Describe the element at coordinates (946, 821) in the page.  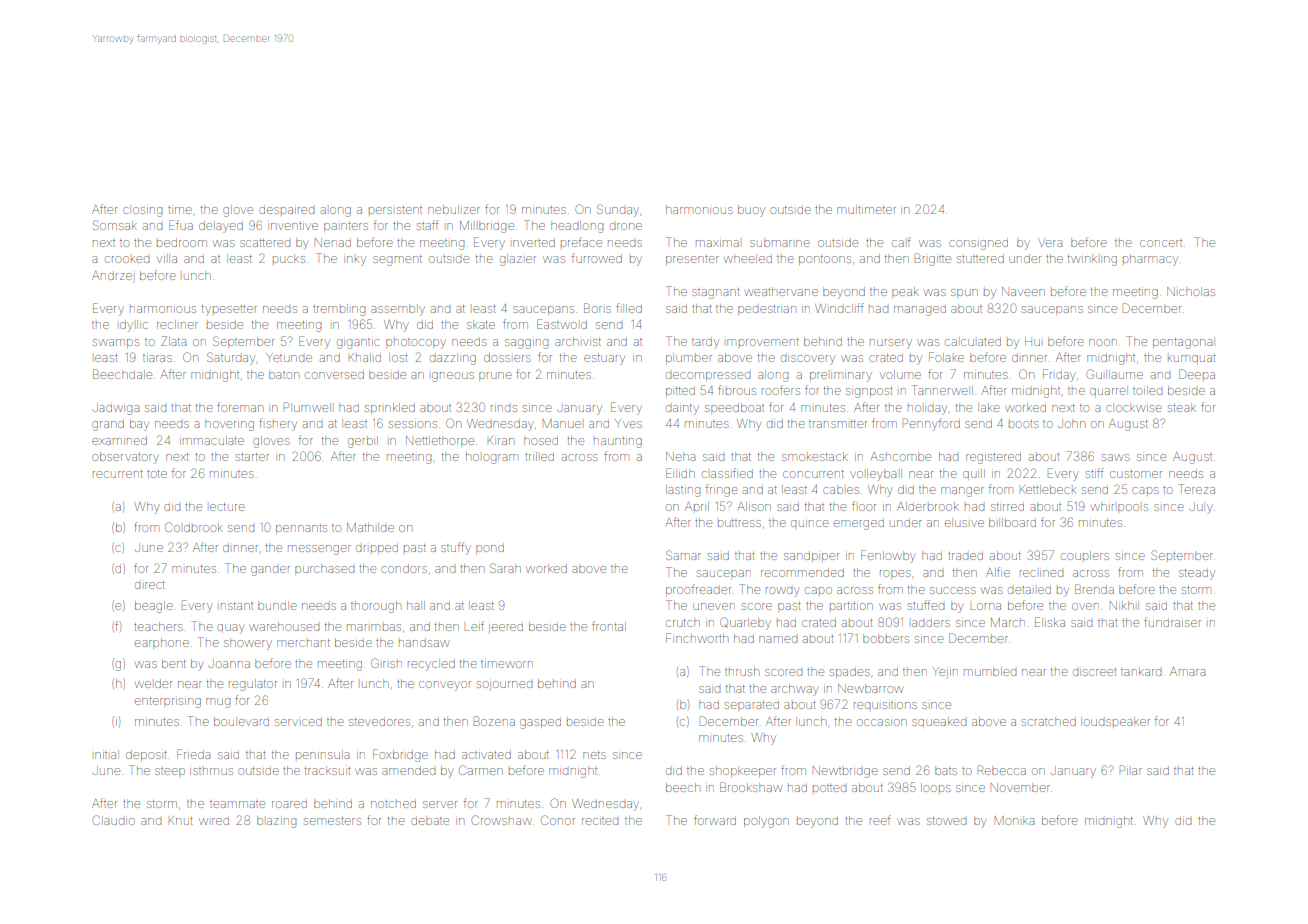
I see `stowed` at that location.
